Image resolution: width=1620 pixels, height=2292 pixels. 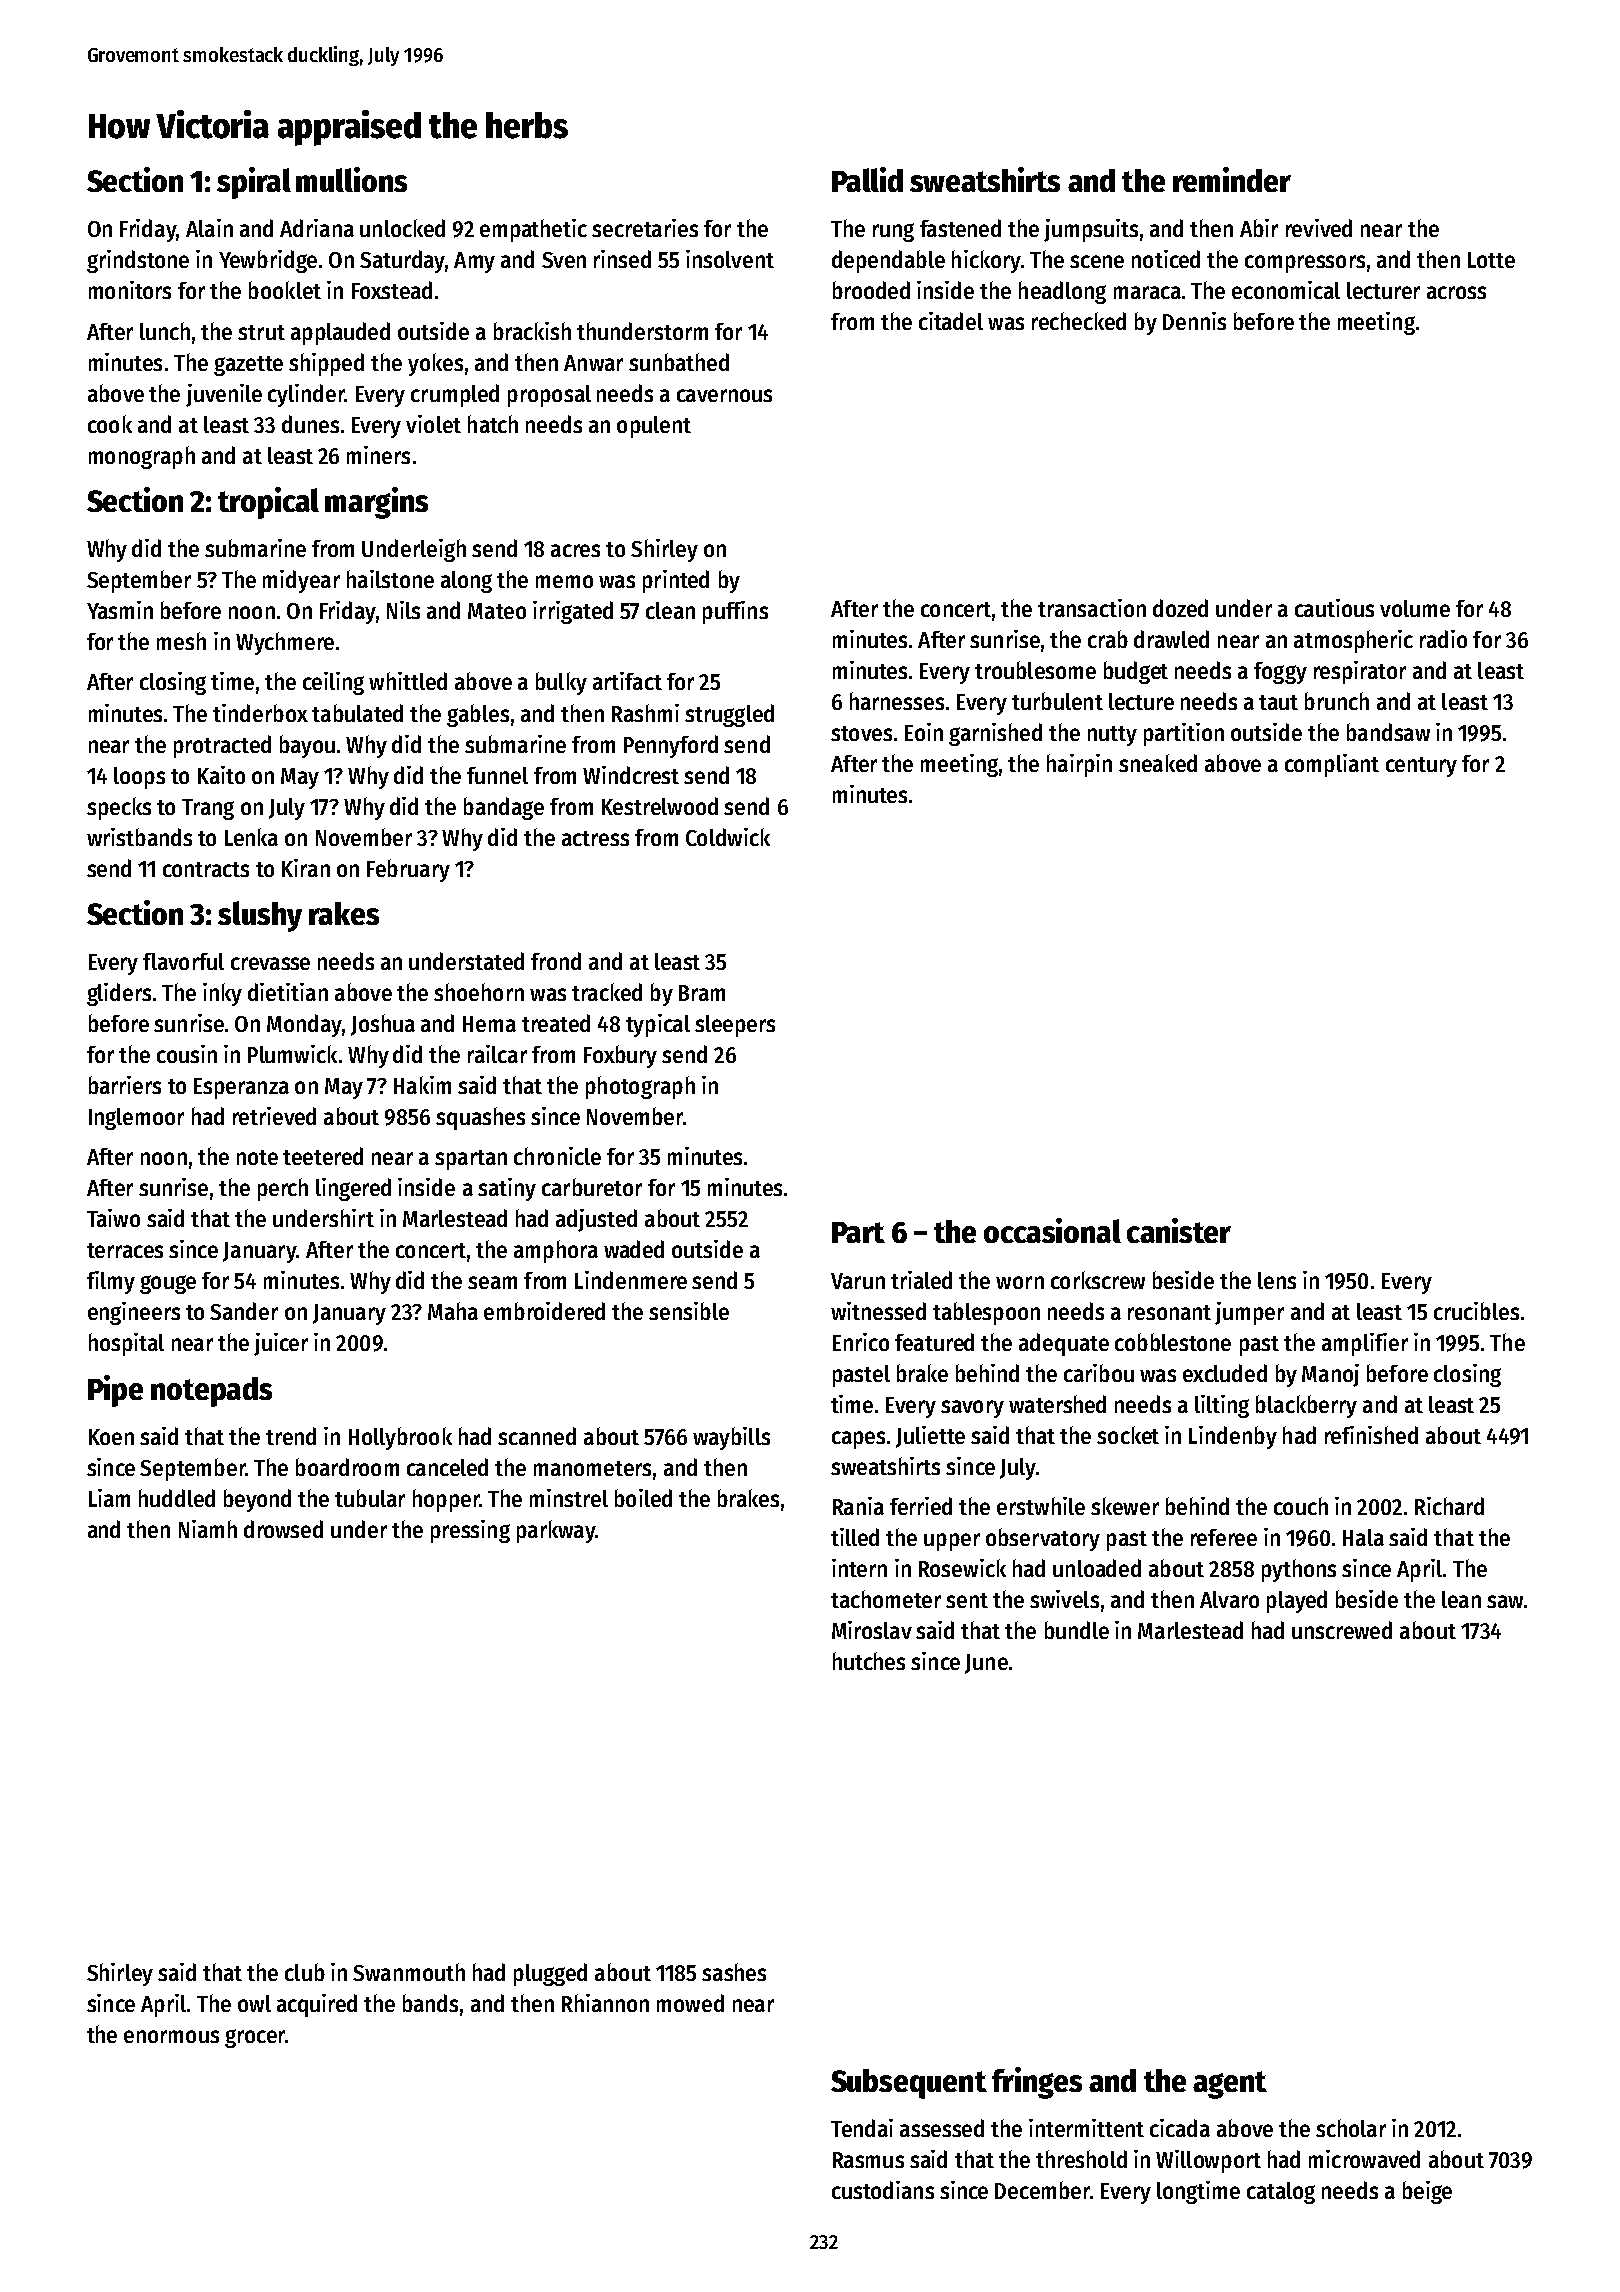 I want to click on boiled, so click(x=643, y=1498).
